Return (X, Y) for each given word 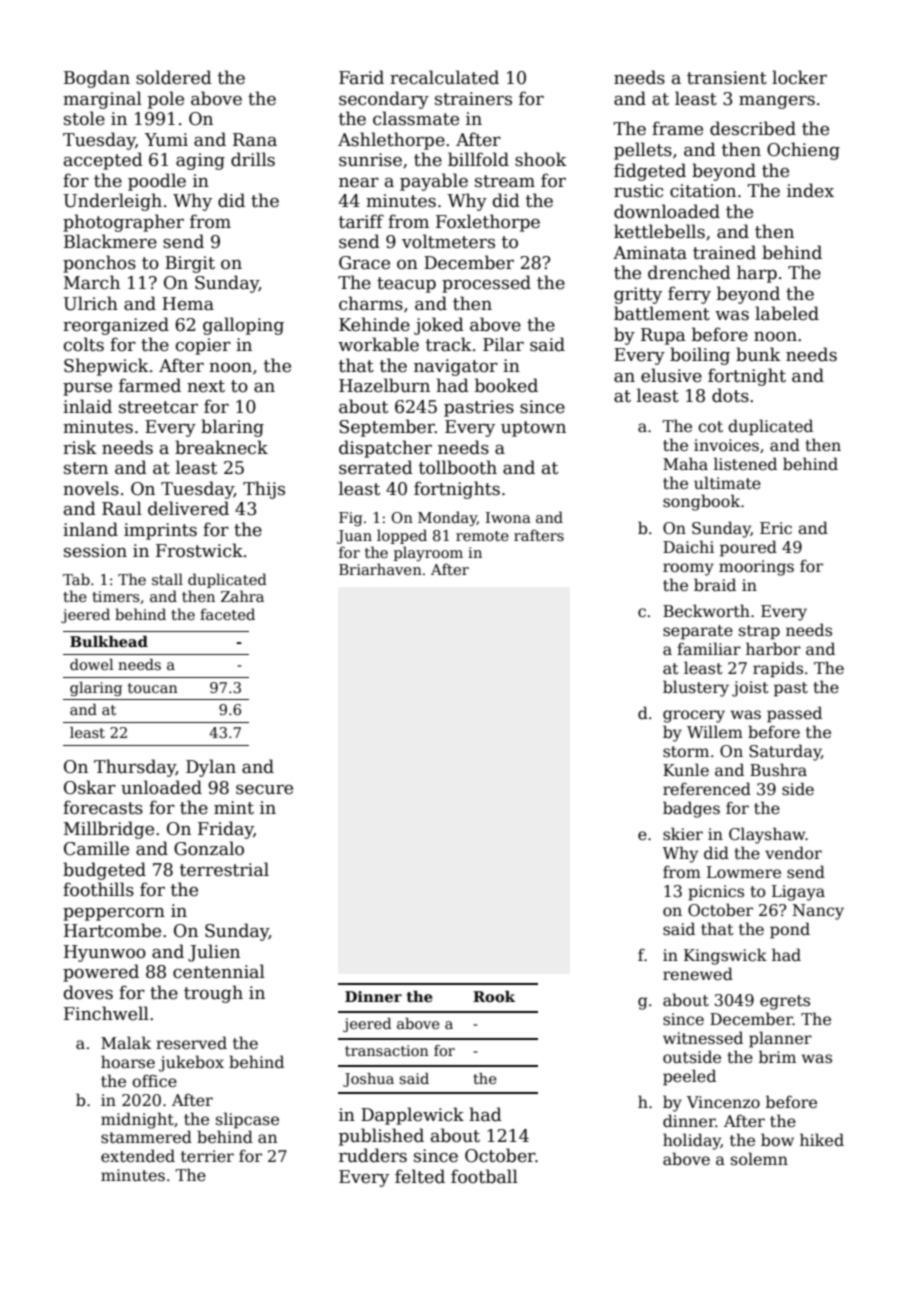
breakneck (221, 447)
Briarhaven (380, 569)
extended (138, 1156)
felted (420, 1176)
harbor (773, 649)
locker (799, 77)
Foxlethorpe (488, 223)
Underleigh (113, 202)
